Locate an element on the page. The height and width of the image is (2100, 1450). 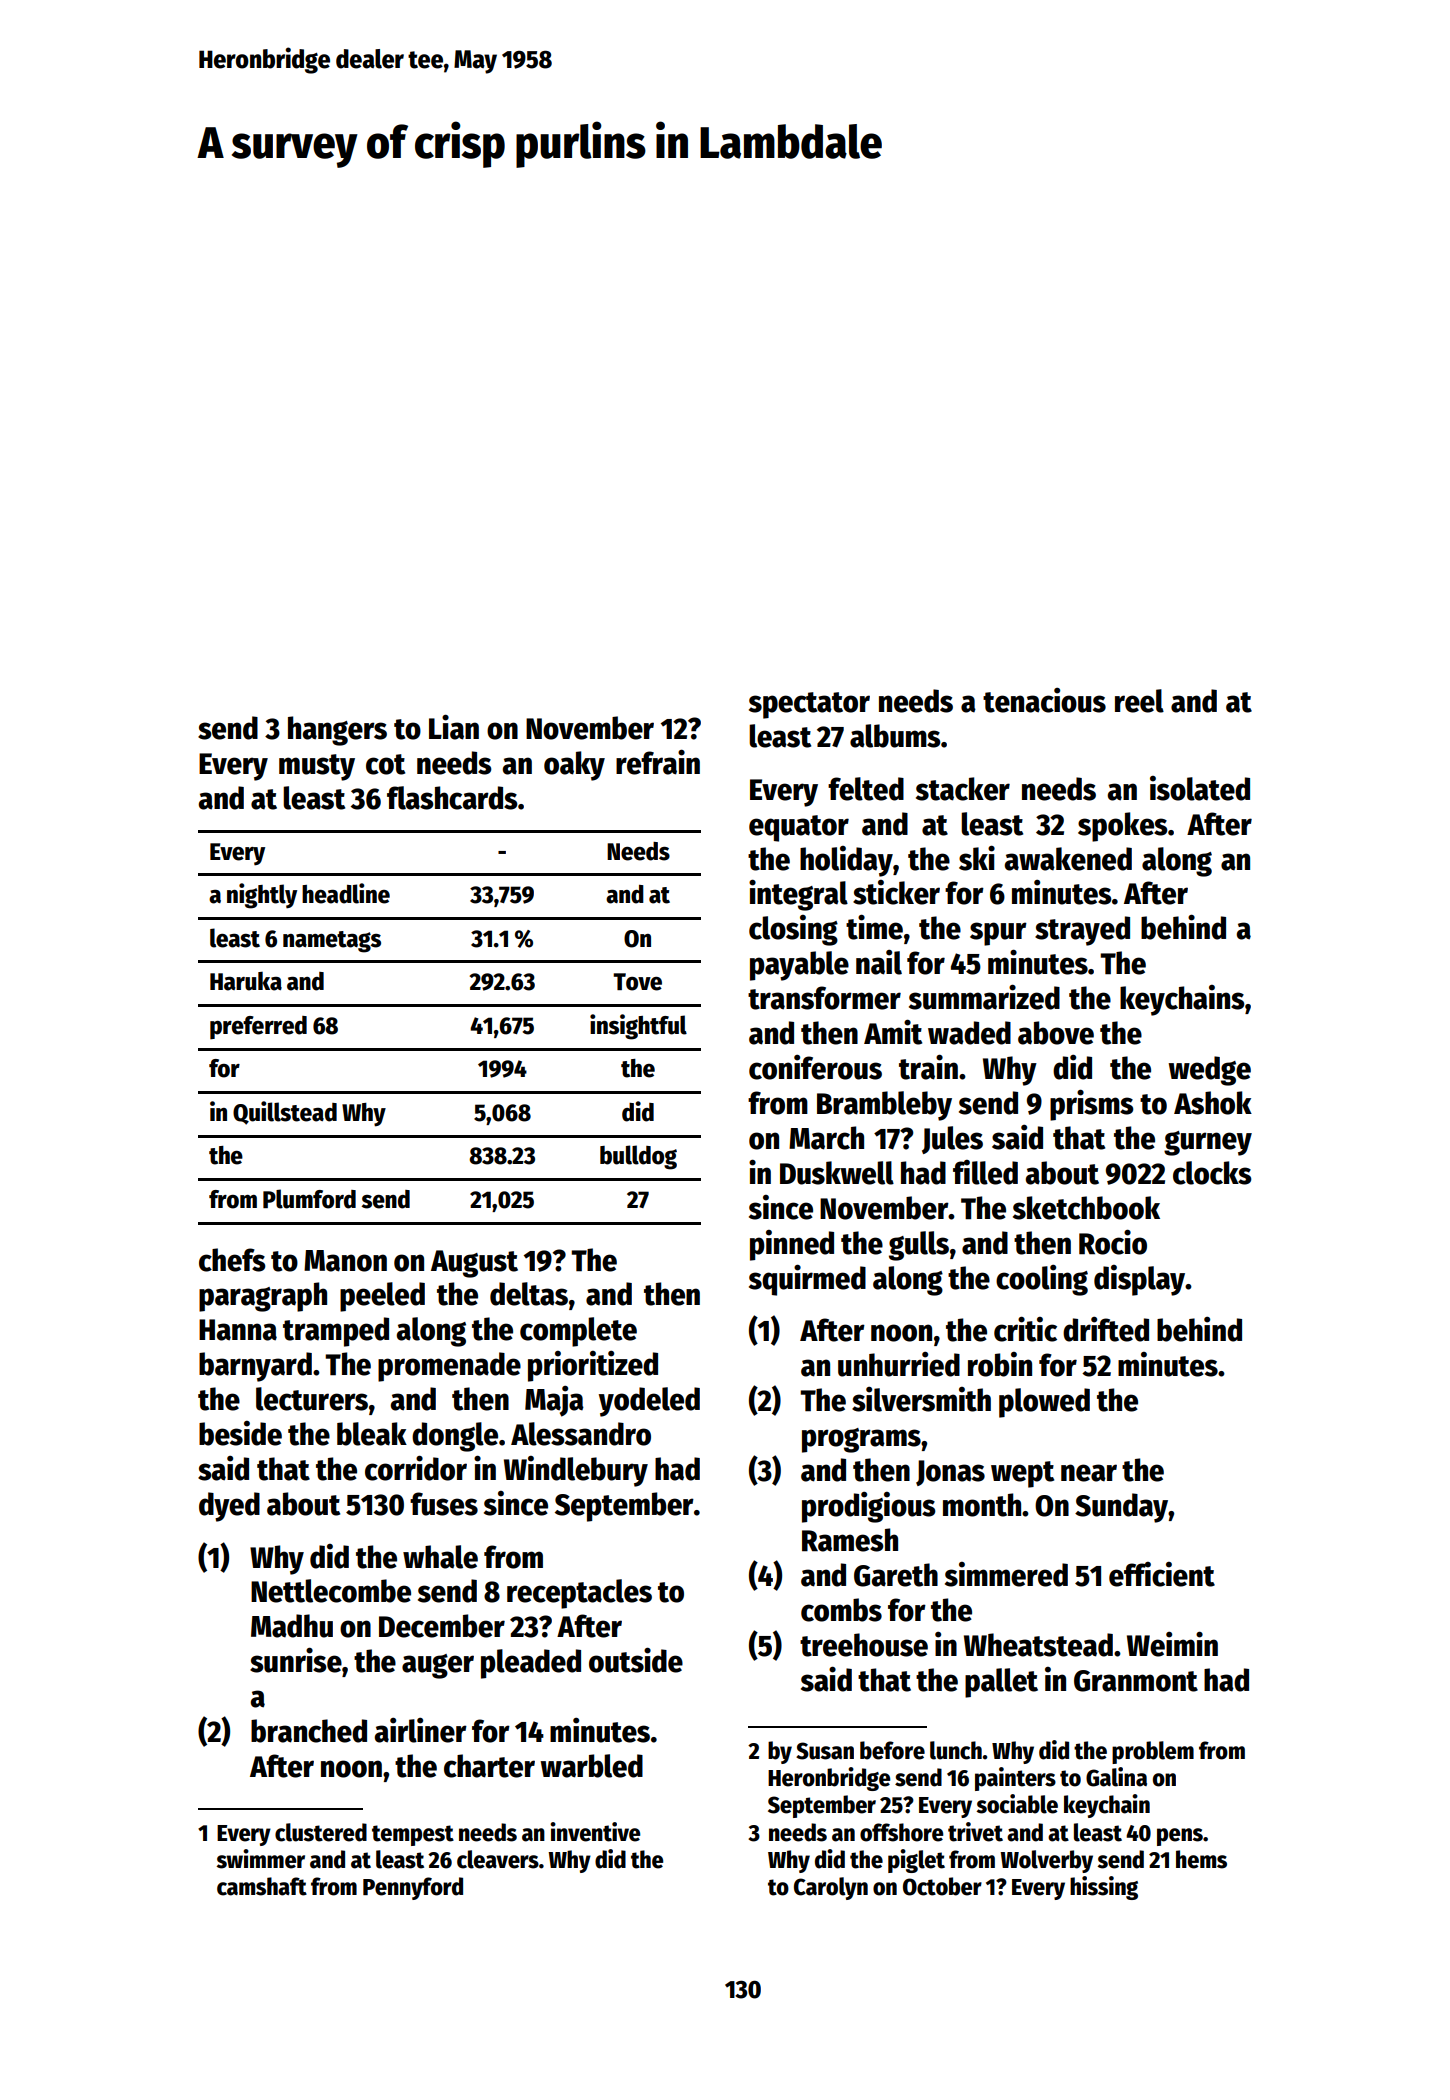
reel is located at coordinates (1139, 701).
